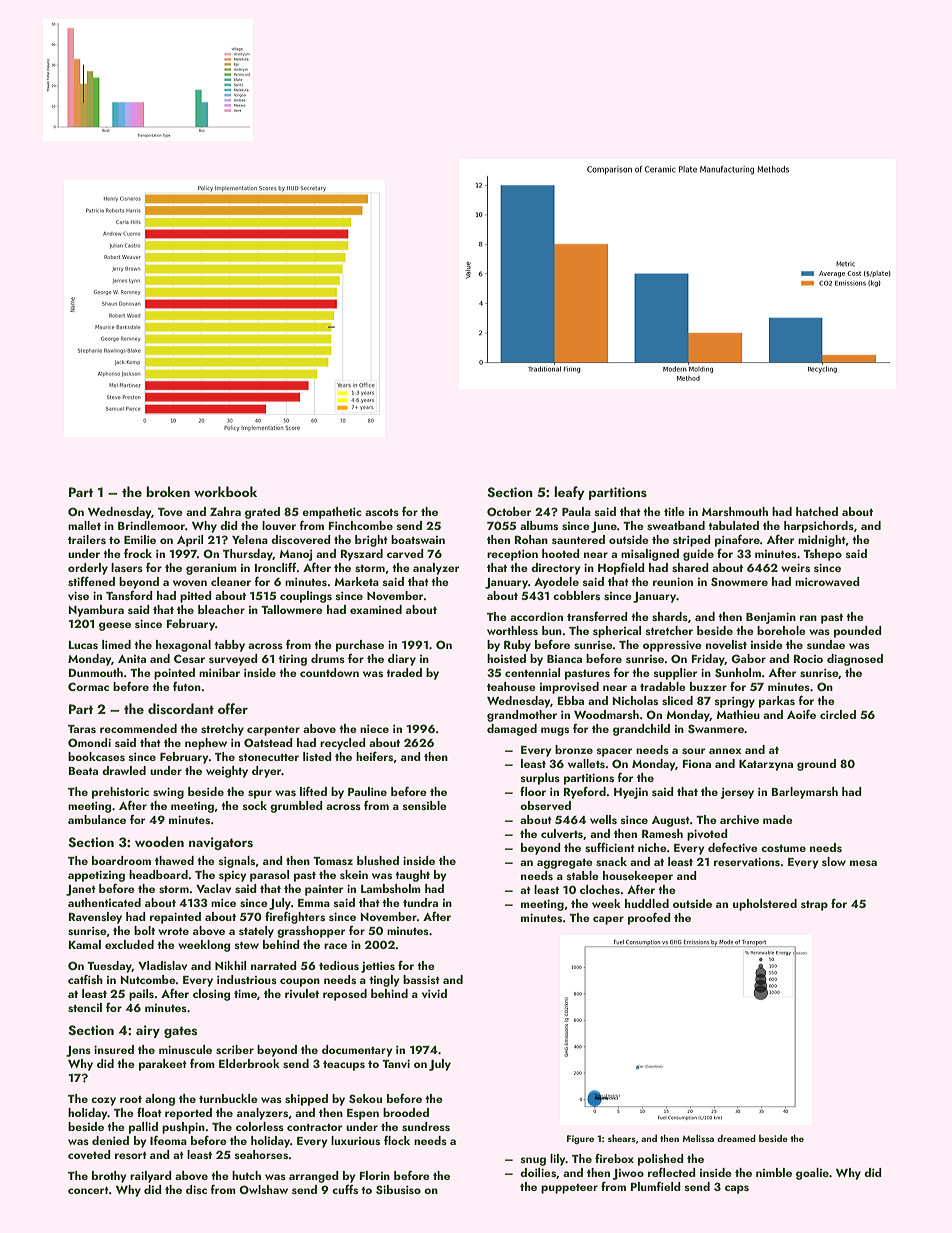 Image resolution: width=952 pixels, height=1233 pixels. Describe the element at coordinates (569, 493) in the document. I see `leafy` at that location.
